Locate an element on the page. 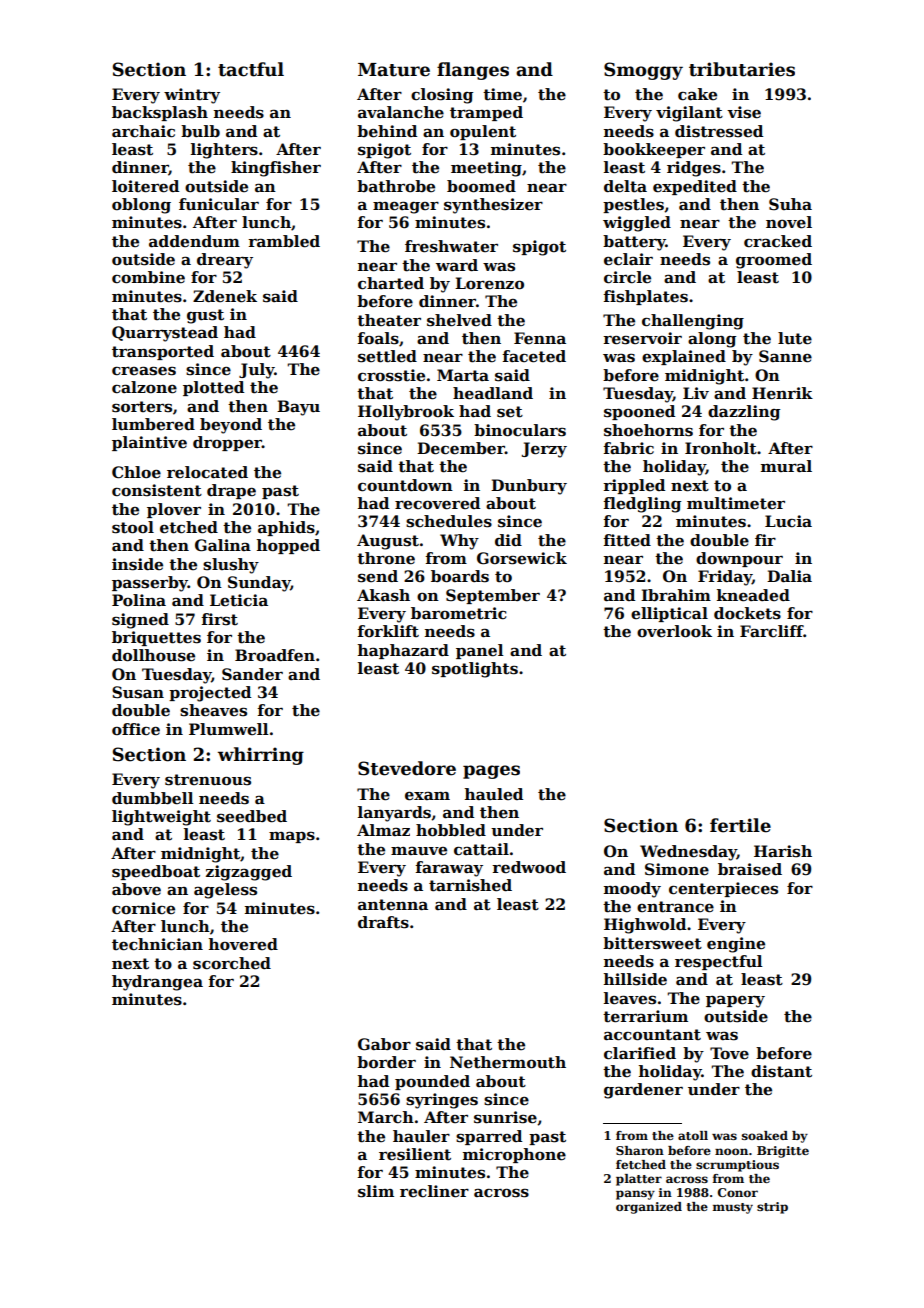 This page has width=924, height=1308. Harish is located at coordinates (783, 851).
